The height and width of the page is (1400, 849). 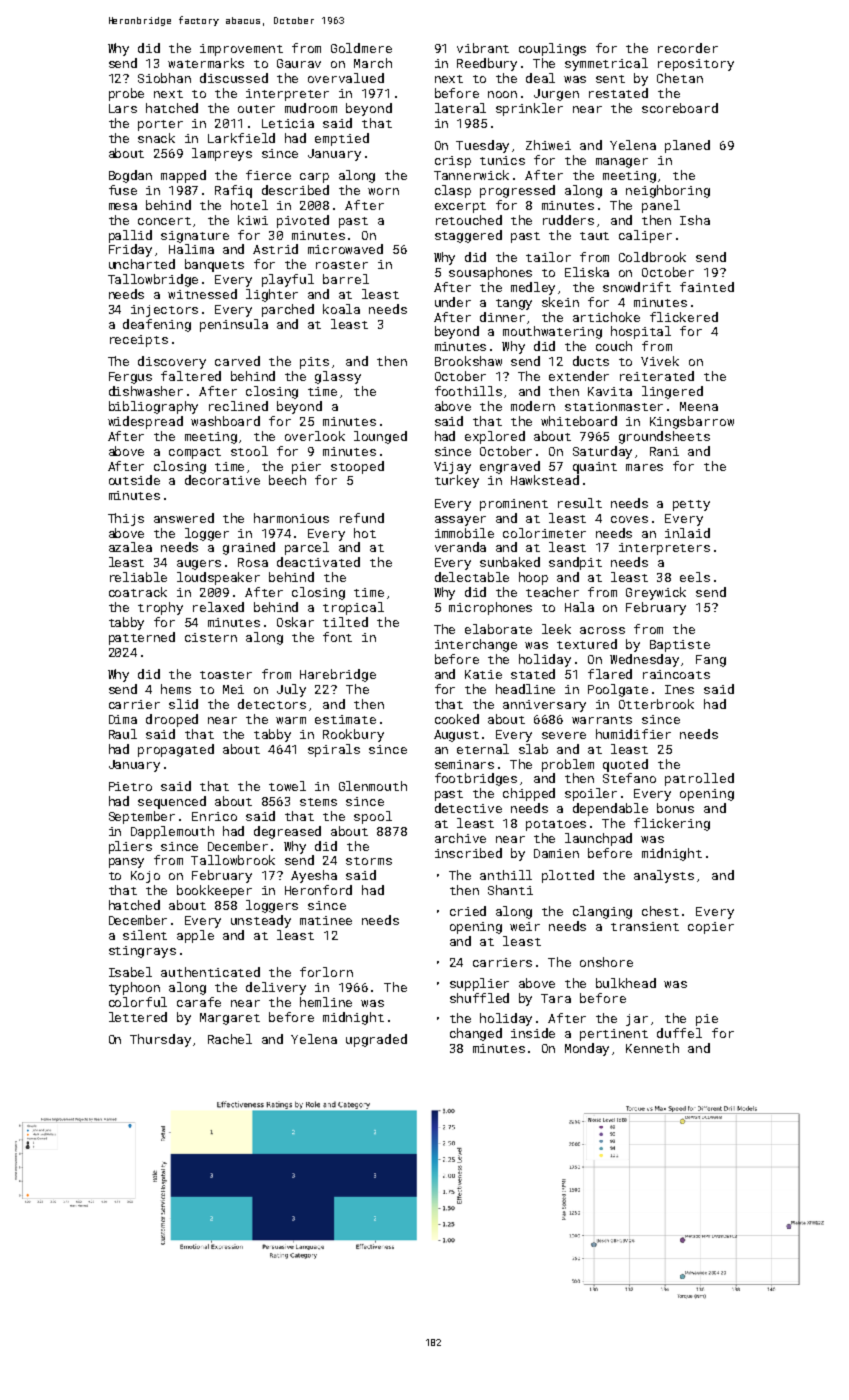 What do you see at coordinates (369, 861) in the page?
I see `storms` at bounding box center [369, 861].
